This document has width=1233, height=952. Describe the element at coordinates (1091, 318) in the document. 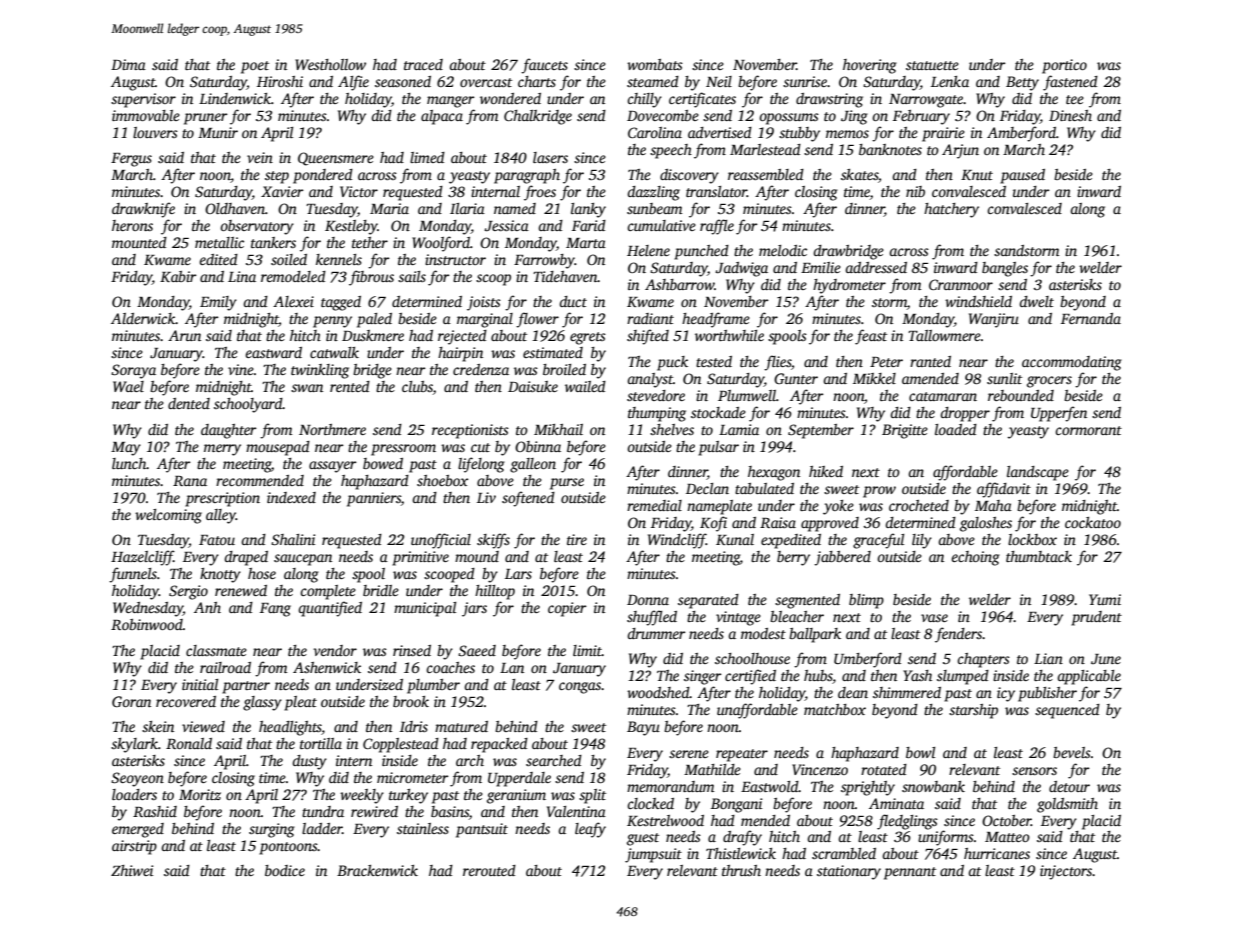

I see `Fernanda` at that location.
